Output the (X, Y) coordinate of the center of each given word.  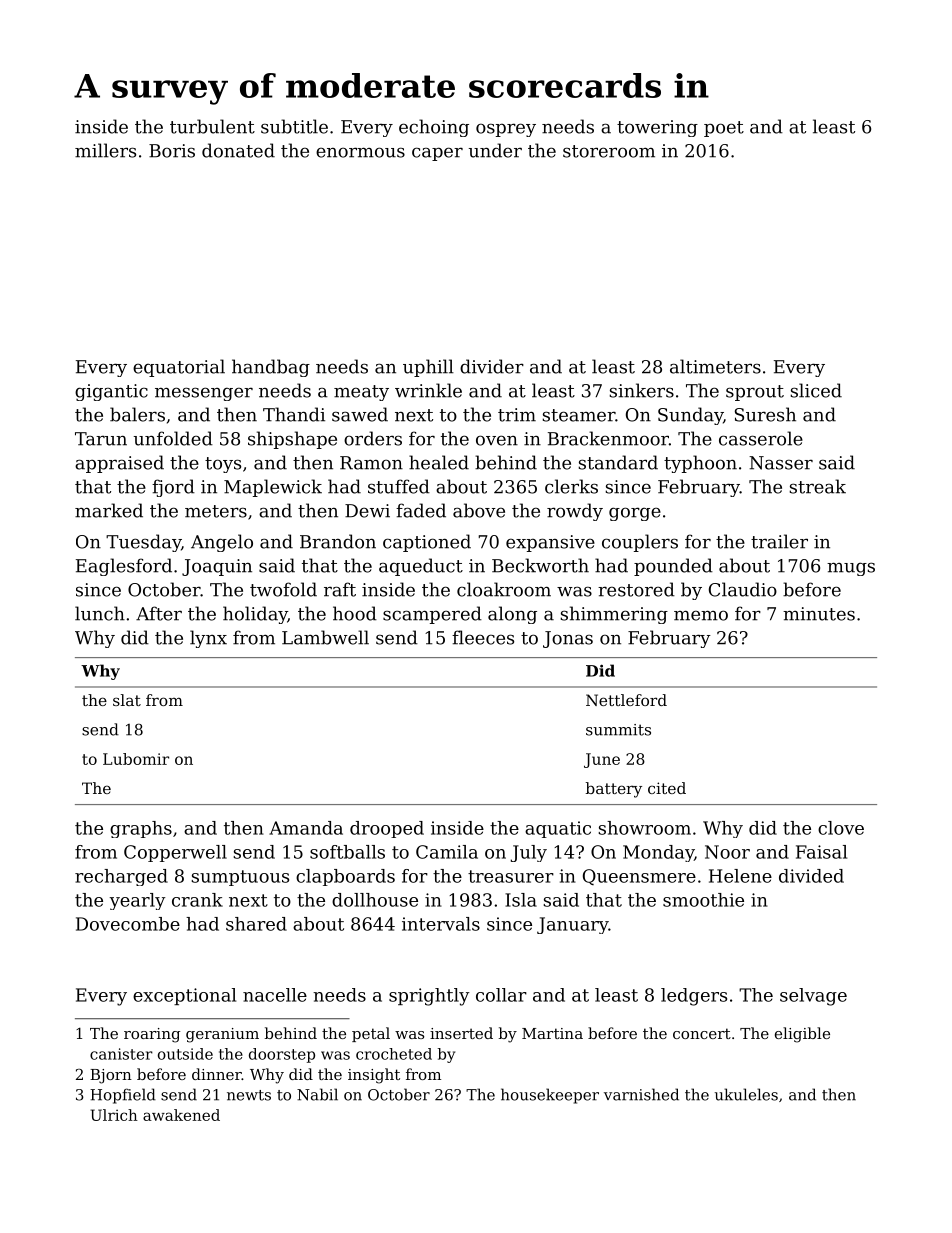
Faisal (821, 852)
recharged (121, 877)
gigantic (111, 392)
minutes (819, 614)
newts (249, 1095)
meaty (361, 393)
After (159, 613)
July (528, 853)
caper (437, 154)
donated (238, 150)
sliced (816, 390)
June (602, 760)
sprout (755, 393)
